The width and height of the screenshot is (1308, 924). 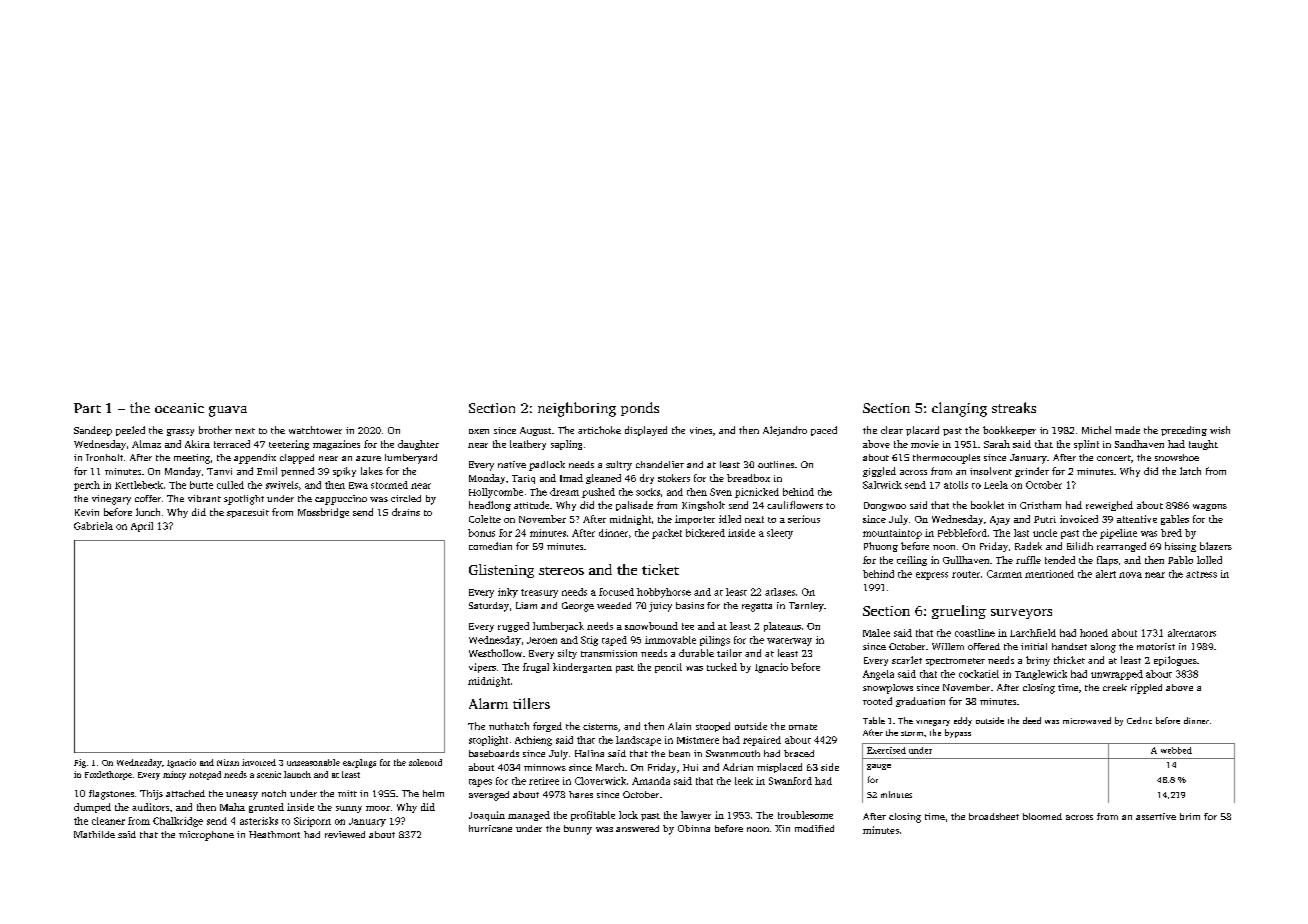 What do you see at coordinates (670, 640) in the screenshot?
I see `immovable` at bounding box center [670, 640].
